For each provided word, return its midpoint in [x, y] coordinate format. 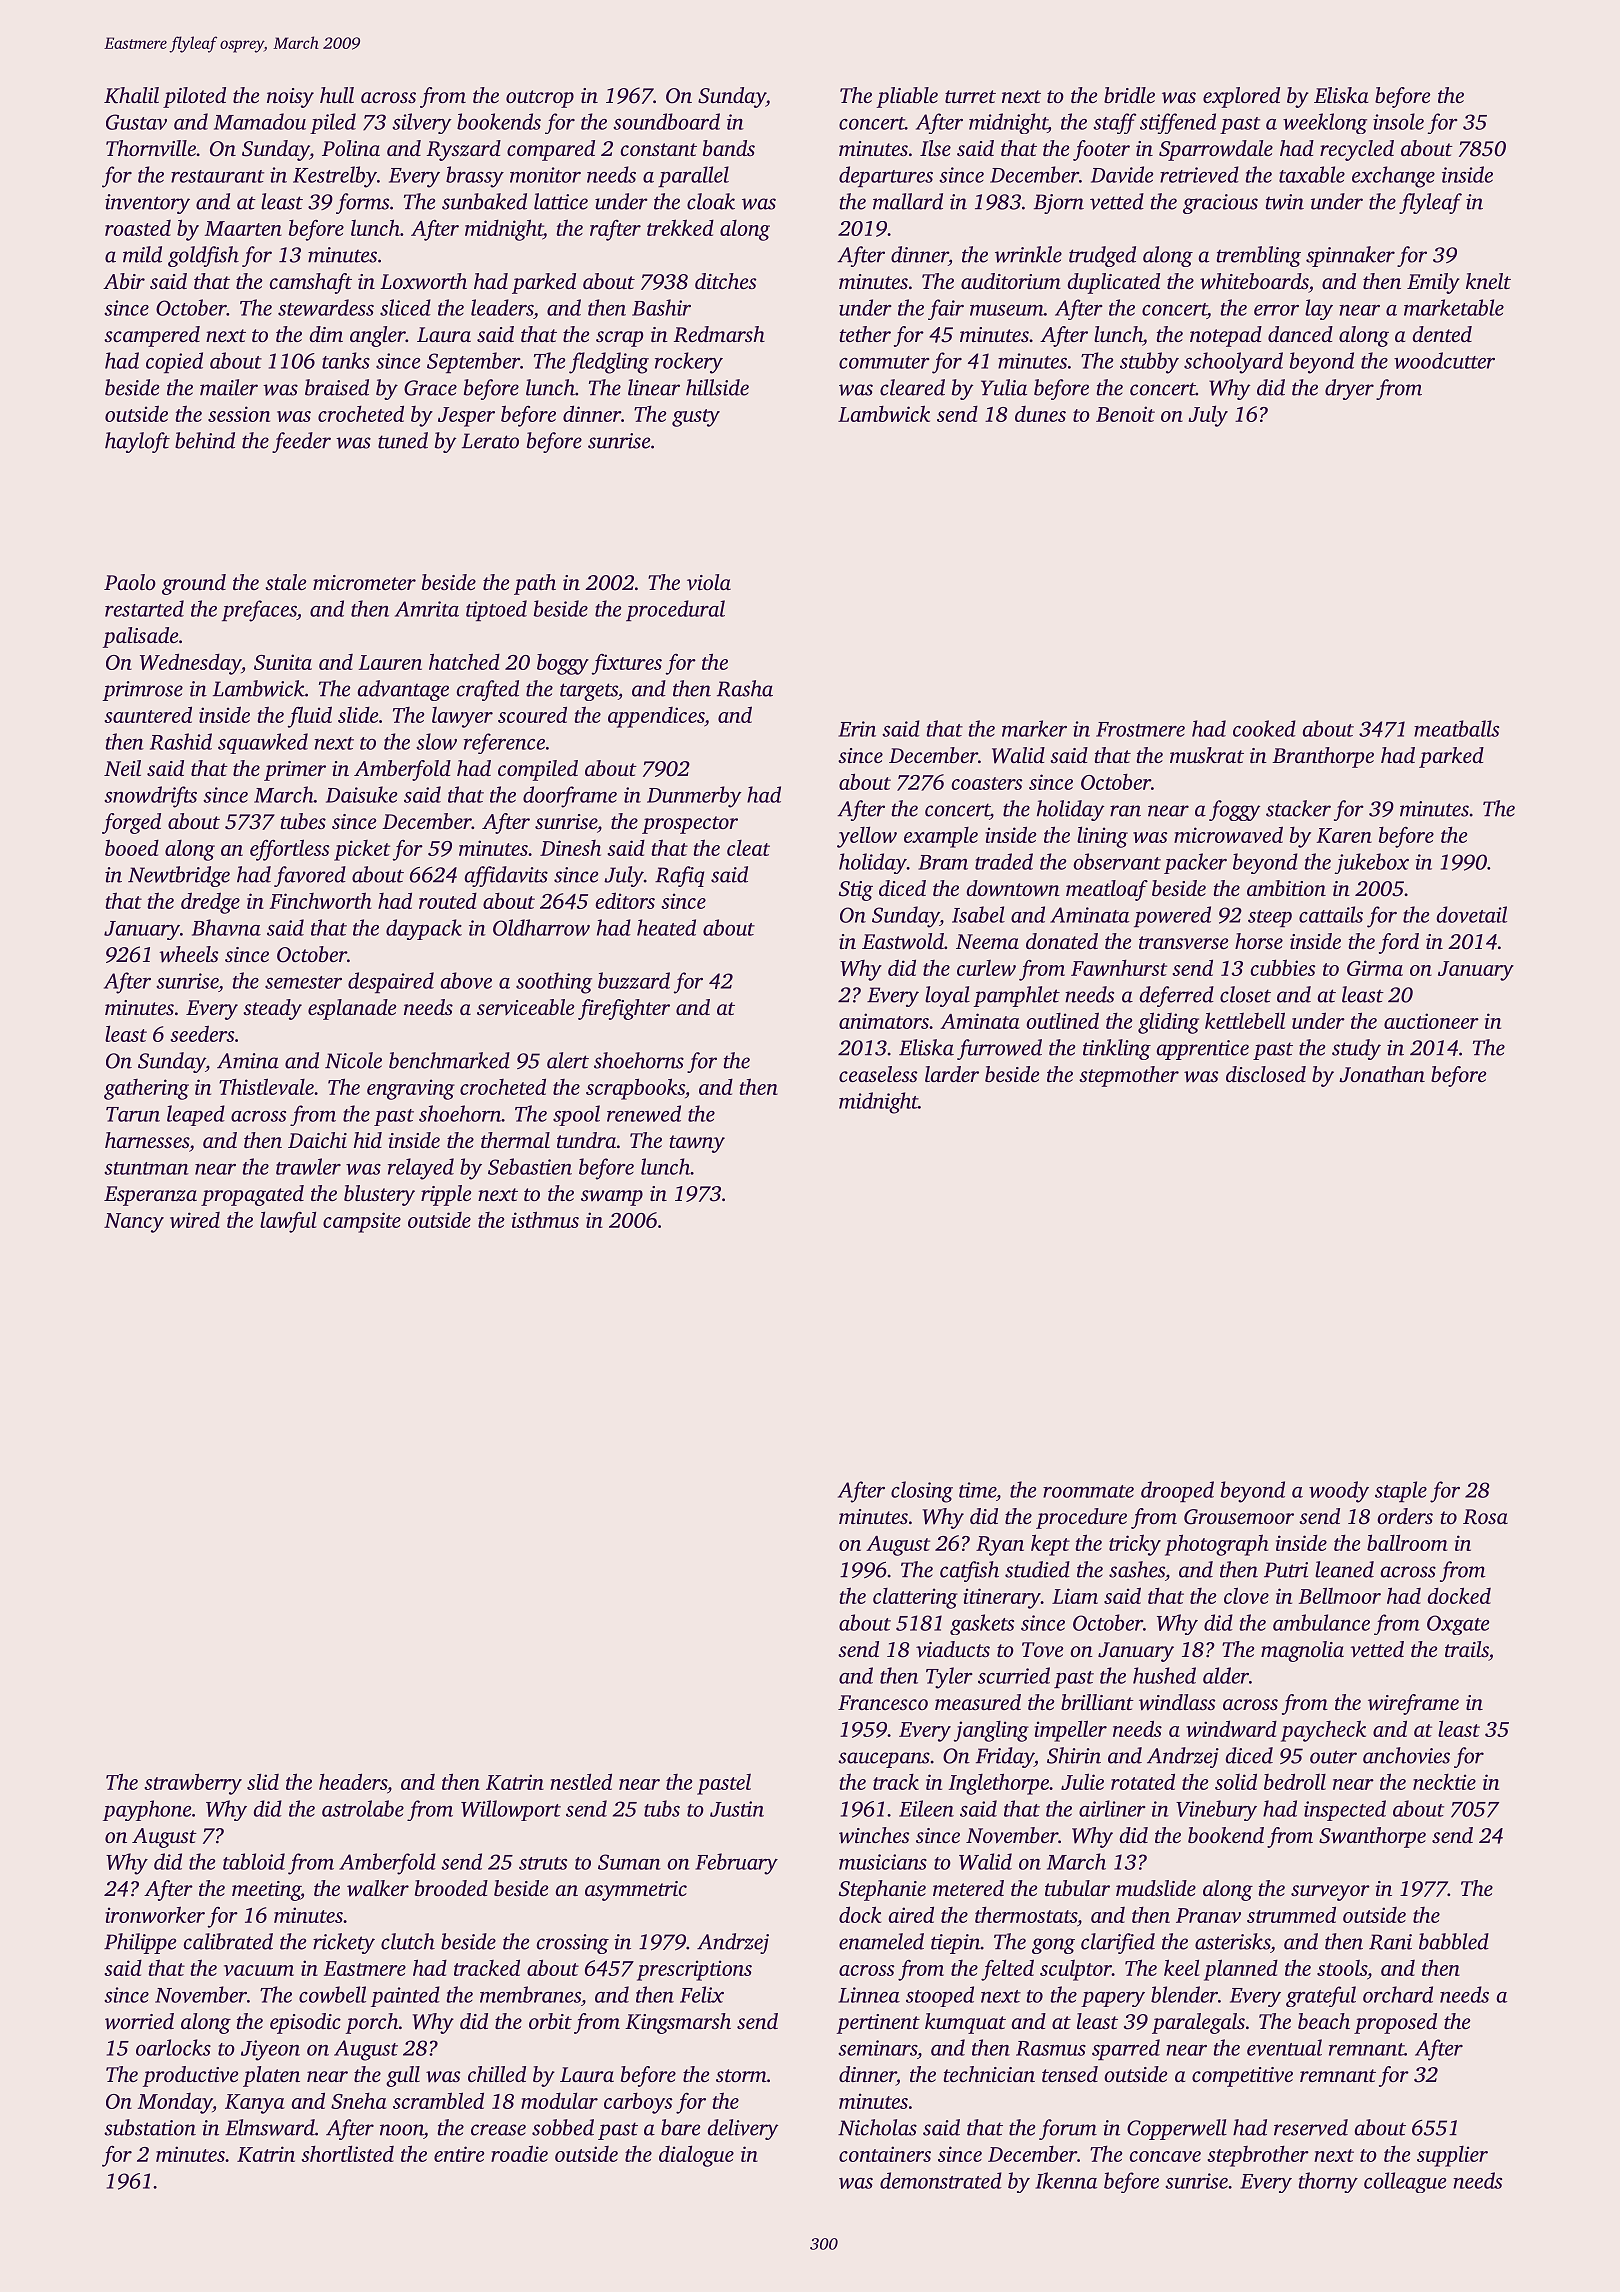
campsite [362, 1222]
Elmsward [270, 2127]
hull [337, 95]
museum [1007, 310]
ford [1399, 943]
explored [1241, 97]
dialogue [696, 2156]
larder [952, 1074]
